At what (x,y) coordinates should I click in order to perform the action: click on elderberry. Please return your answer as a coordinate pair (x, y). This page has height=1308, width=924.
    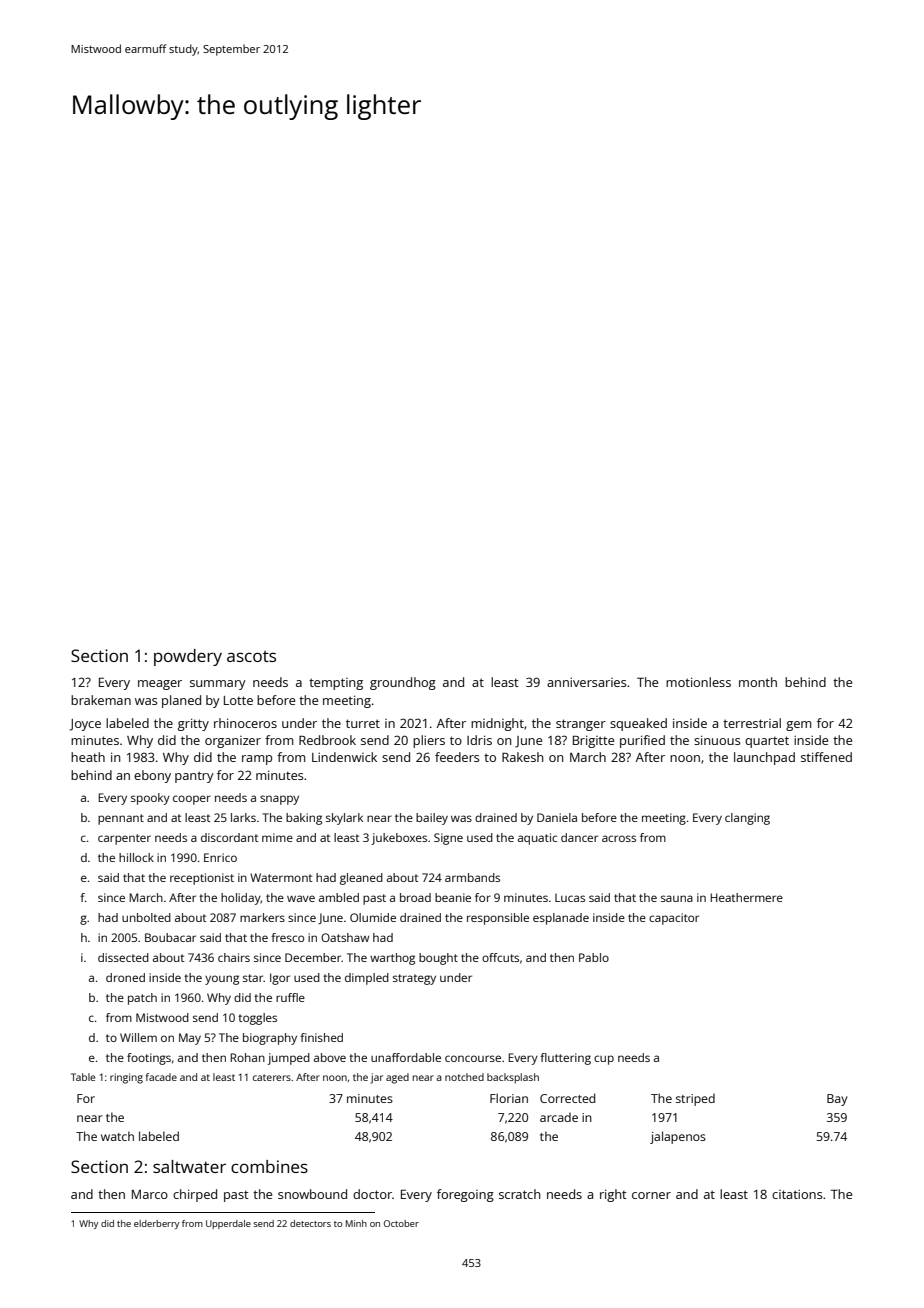
    Looking at the image, I should click on (157, 1224).
